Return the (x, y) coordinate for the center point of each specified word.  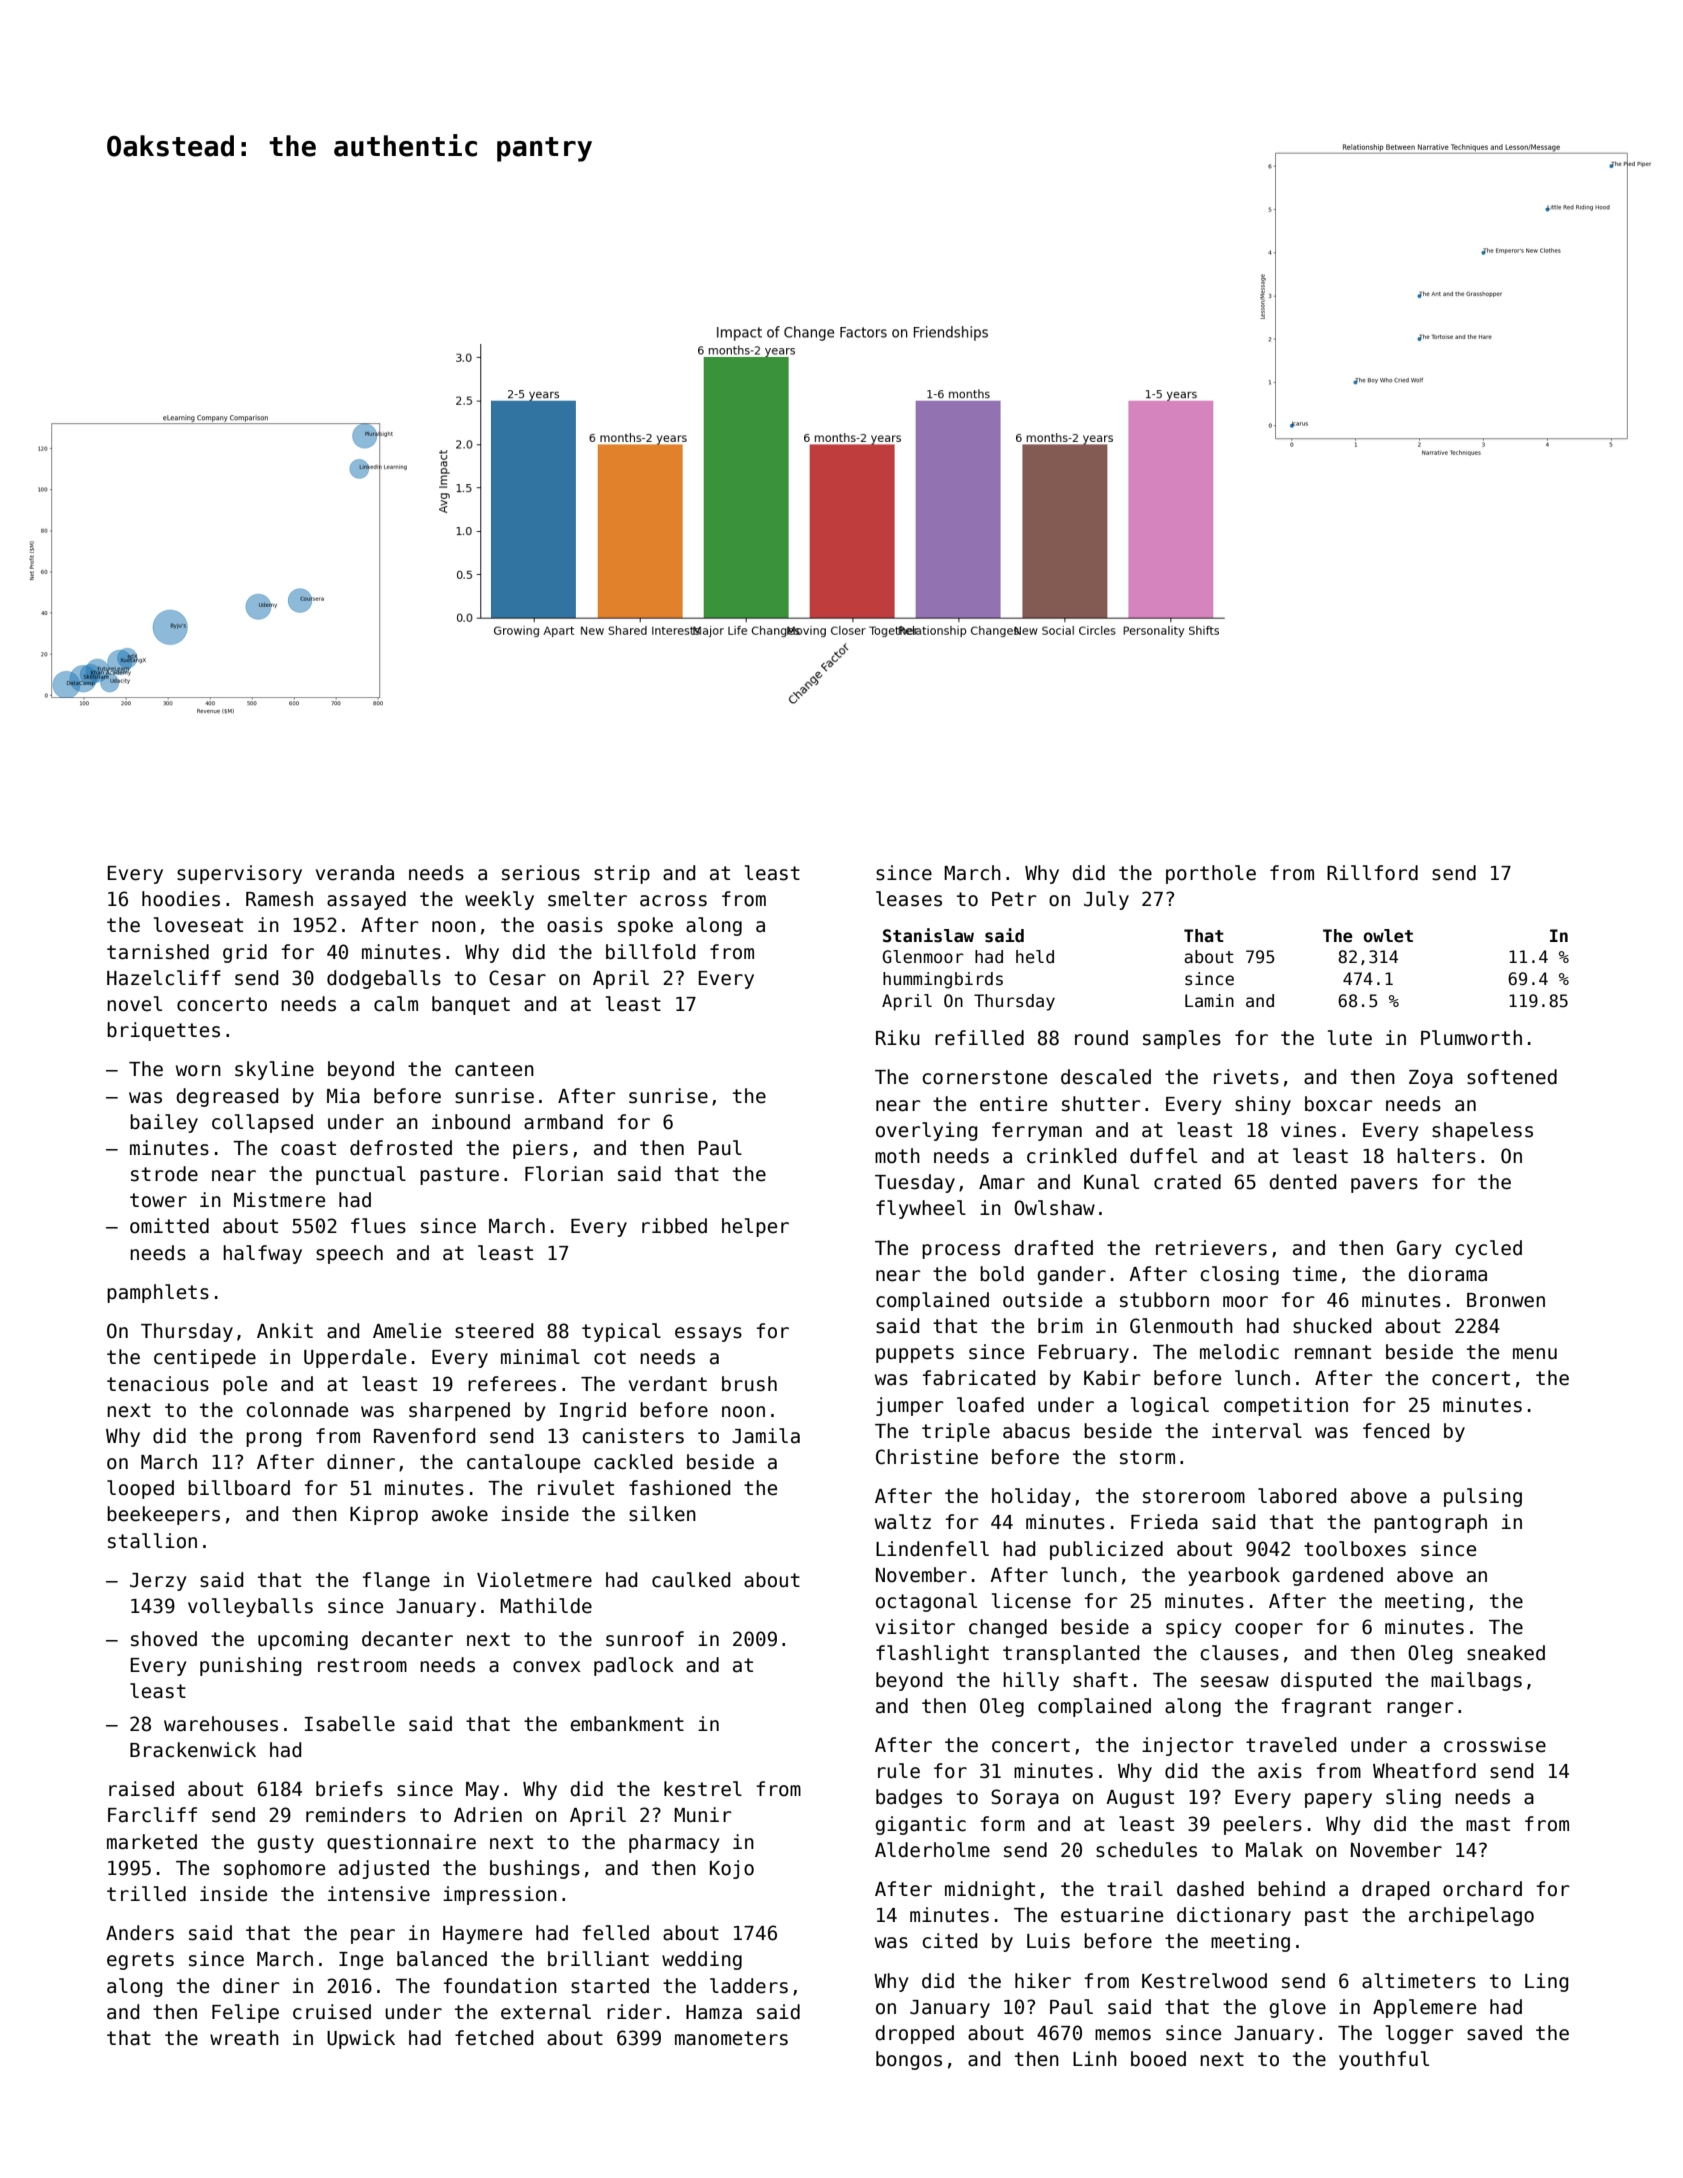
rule (899, 1771)
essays (708, 1334)
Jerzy (158, 1582)
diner (251, 1986)
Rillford (1372, 873)
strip (622, 874)
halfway (262, 1254)
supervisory (239, 874)
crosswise (1495, 1745)
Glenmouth (1181, 1326)
